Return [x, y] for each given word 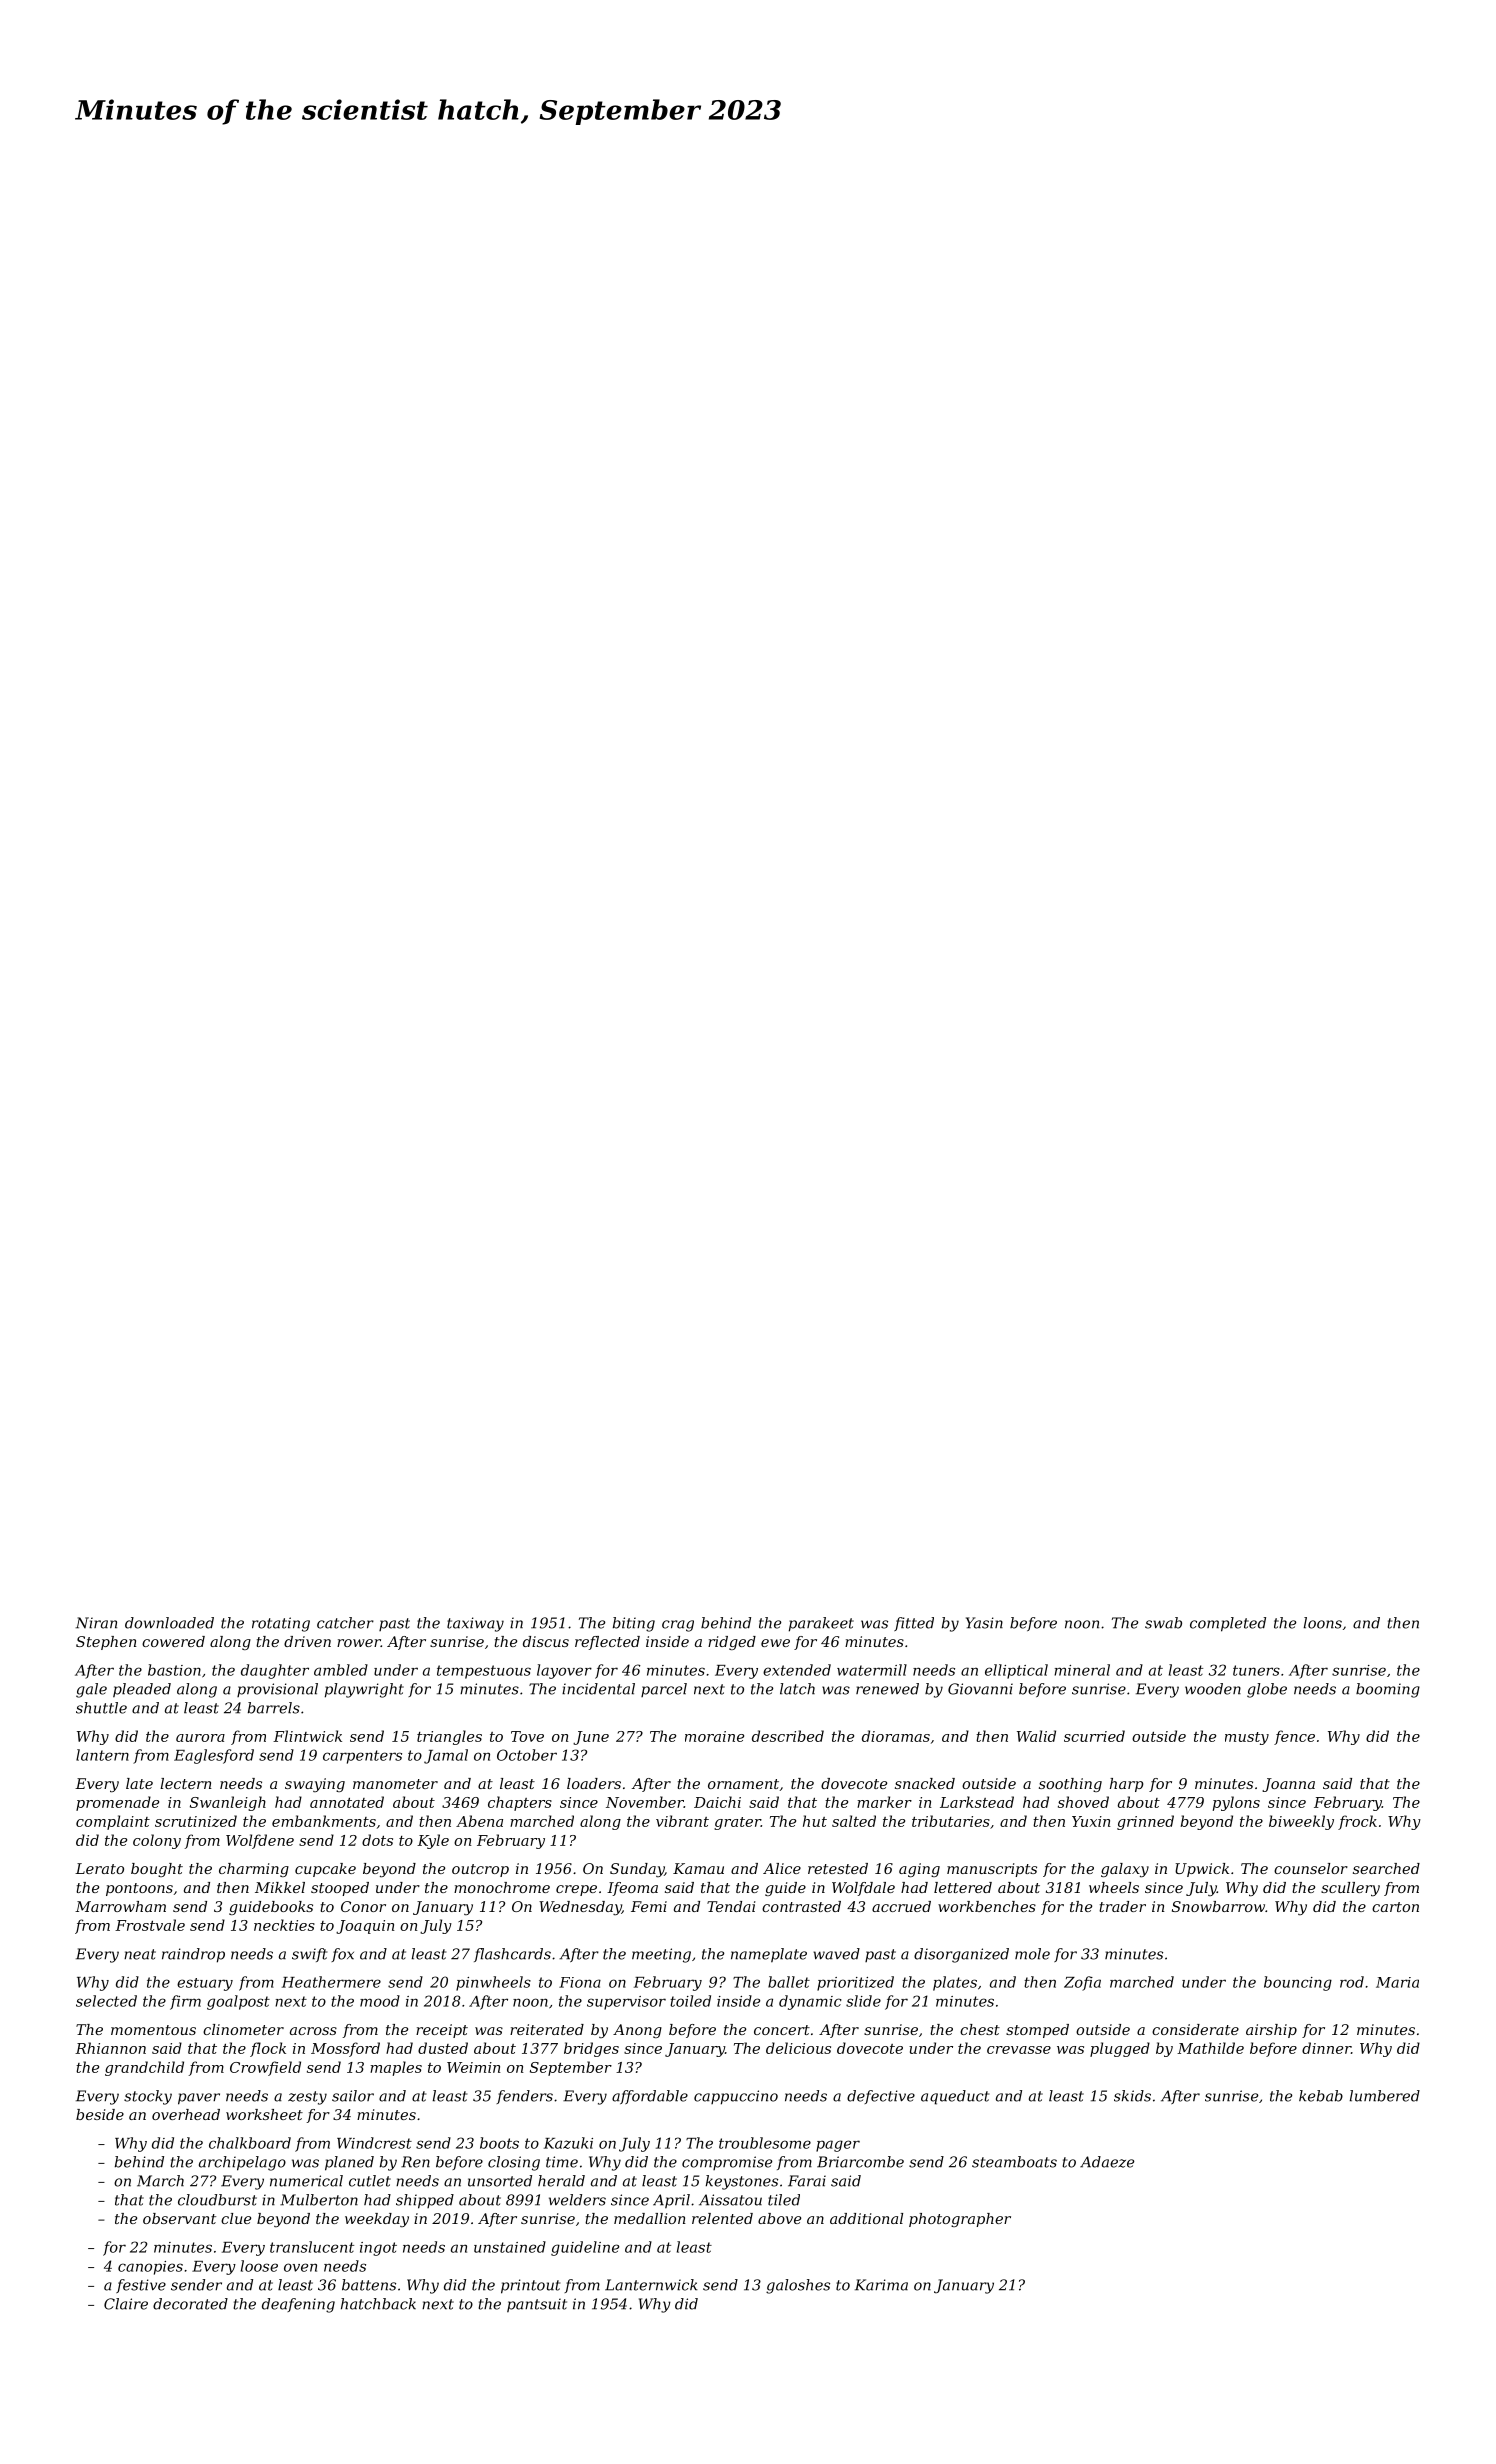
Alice [782, 1868]
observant [179, 2218]
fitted [914, 1624]
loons [1323, 1623]
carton [1395, 1907]
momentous [153, 2030]
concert [782, 2030]
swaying [315, 1785]
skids [1132, 2096]
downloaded [169, 1623]
